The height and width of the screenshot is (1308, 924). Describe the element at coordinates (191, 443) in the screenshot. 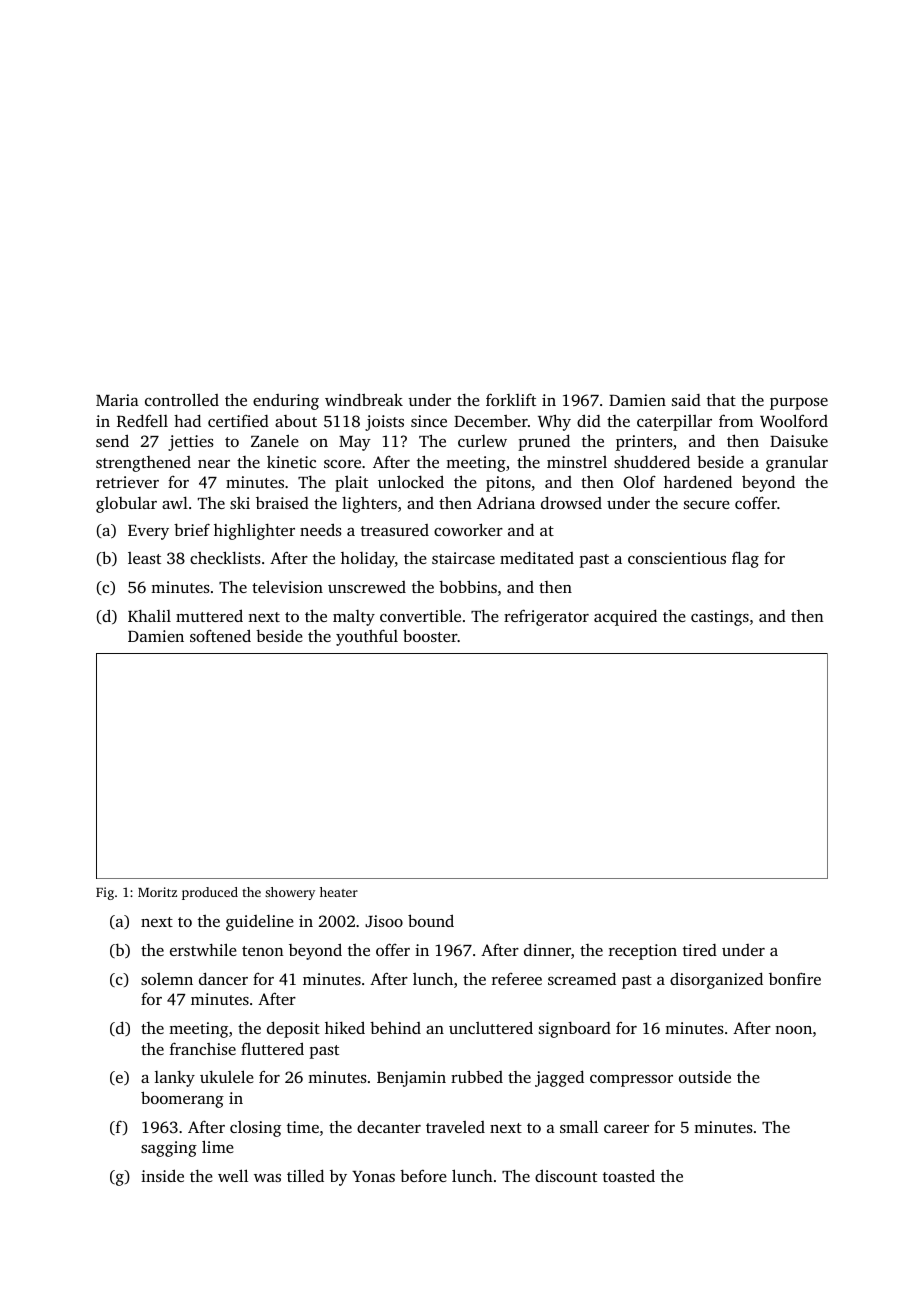

I see `jetties` at that location.
